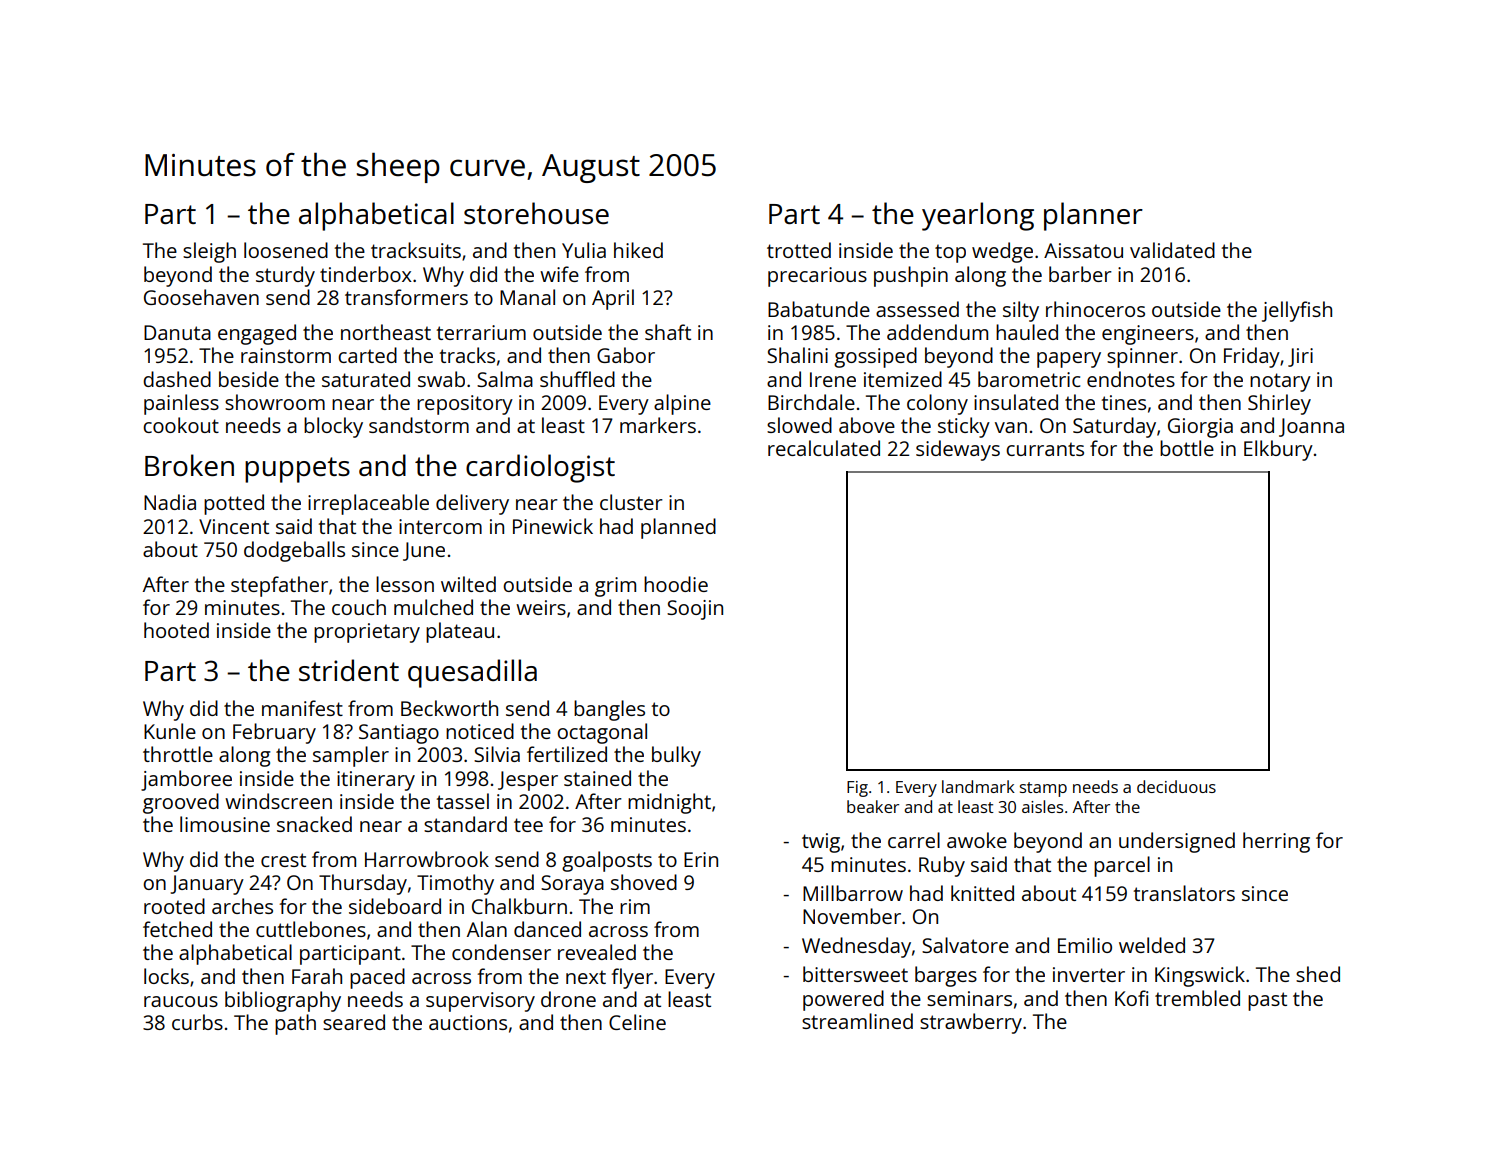 The height and width of the screenshot is (1153, 1492). Describe the element at coordinates (285, 276) in the screenshot. I see `sturdy` at that location.
